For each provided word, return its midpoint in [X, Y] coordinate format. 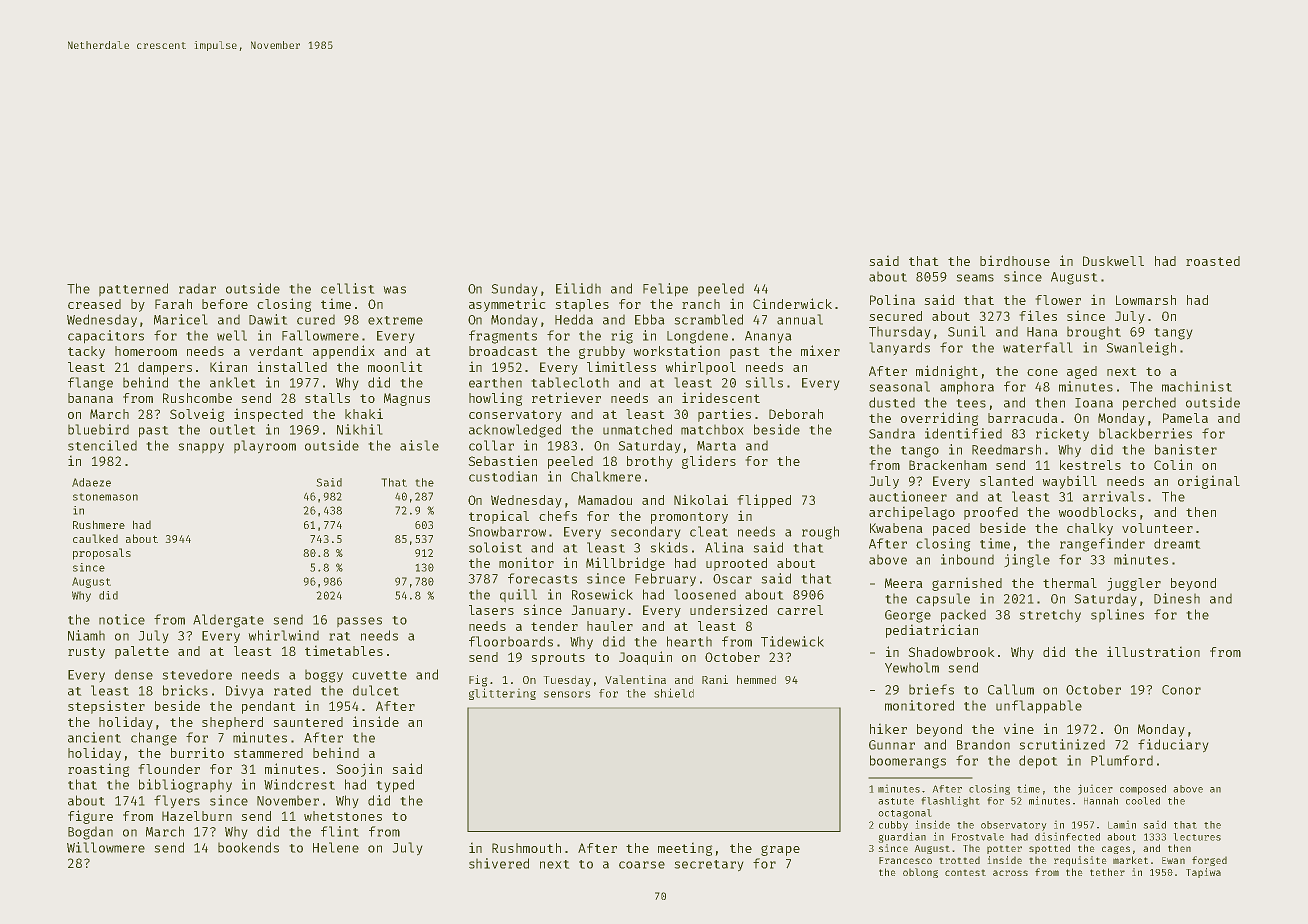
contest [965, 872]
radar [197, 288]
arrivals [1113, 496]
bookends [248, 847]
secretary [709, 866]
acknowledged [515, 431]
